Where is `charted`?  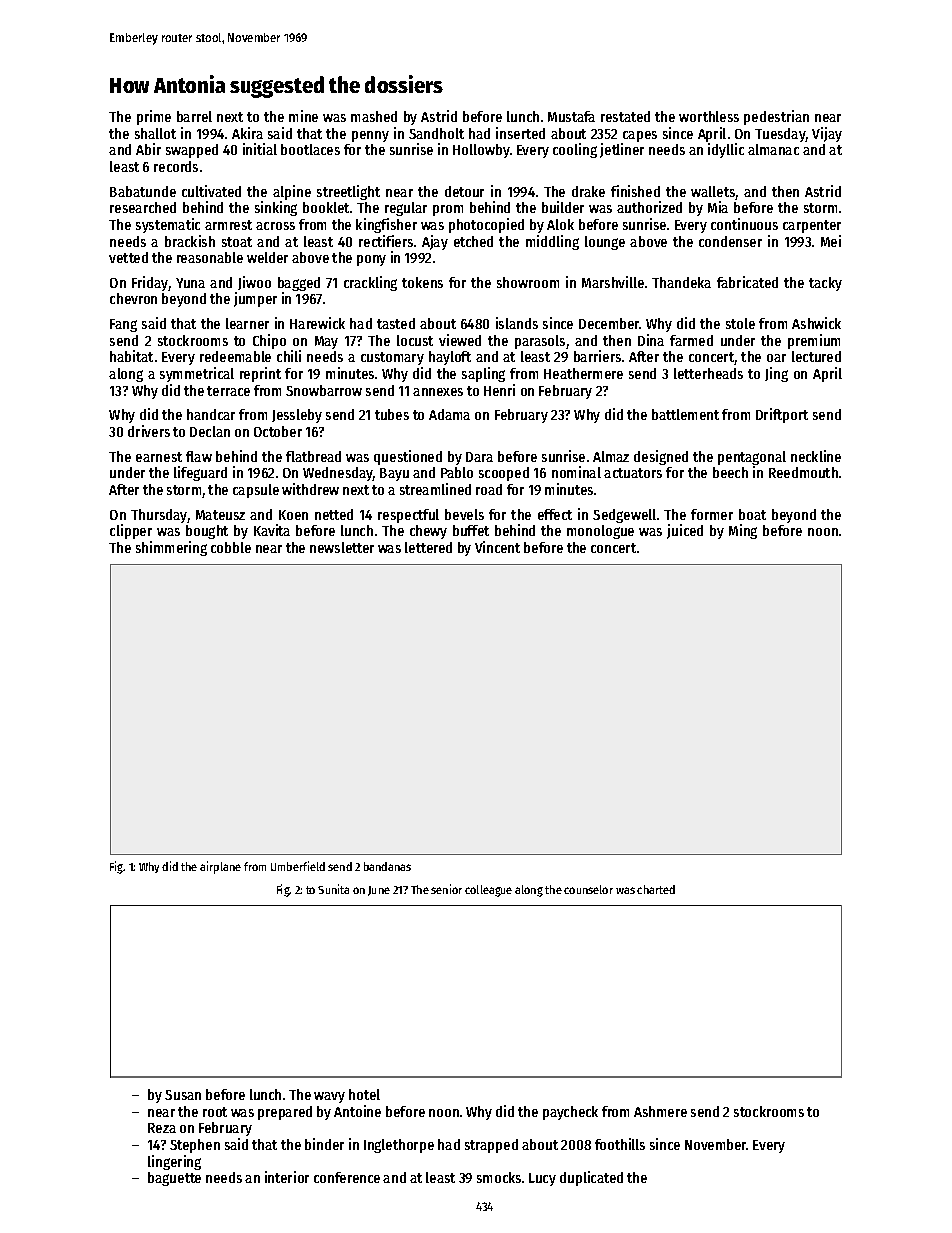 charted is located at coordinates (656, 889).
